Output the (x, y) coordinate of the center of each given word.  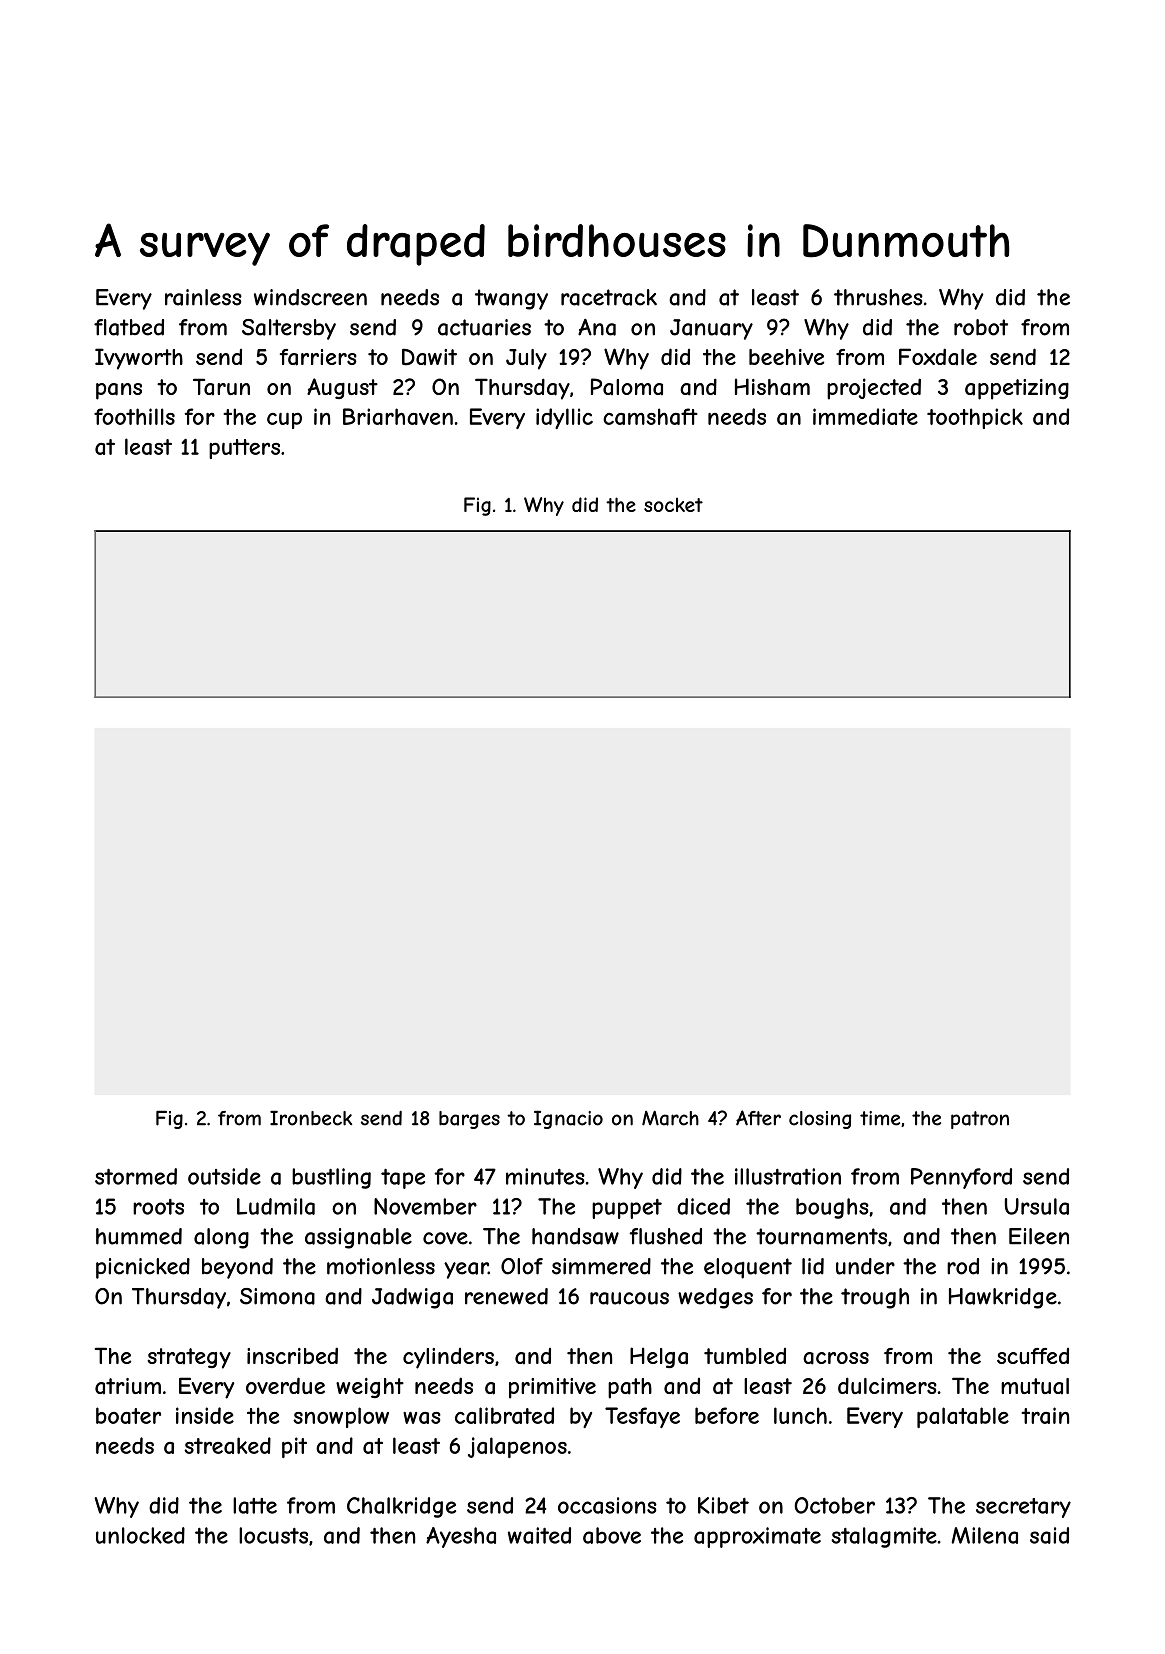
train (1045, 1415)
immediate (865, 416)
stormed (136, 1176)
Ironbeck (311, 1118)
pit (294, 1447)
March (670, 1118)
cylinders (448, 1358)
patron (980, 1120)
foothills (134, 416)
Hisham (772, 387)
